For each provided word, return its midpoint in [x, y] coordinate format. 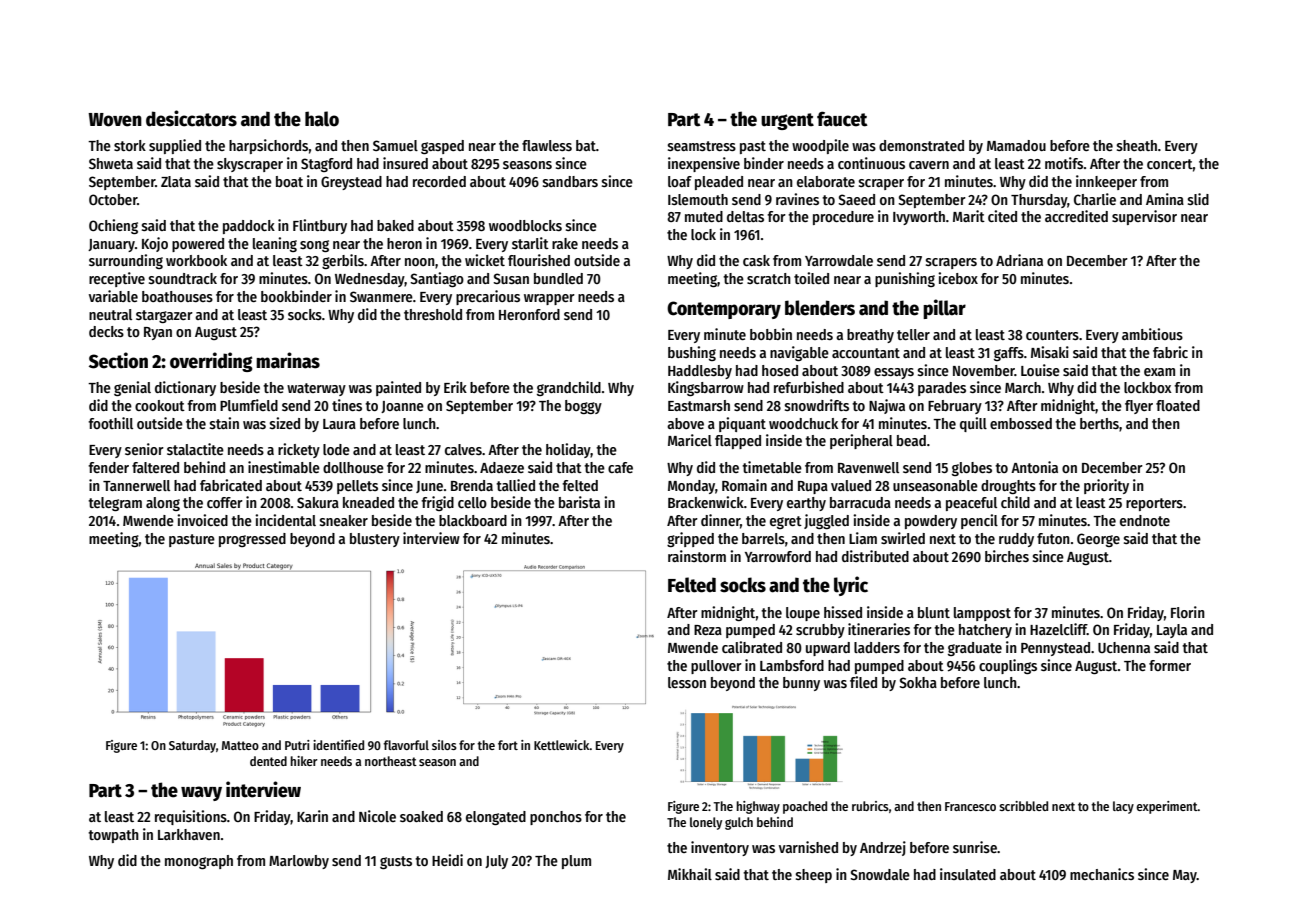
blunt [934, 612]
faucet [842, 119]
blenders [820, 308]
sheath [1137, 145]
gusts [396, 862]
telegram [115, 504]
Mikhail [690, 874]
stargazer [164, 316]
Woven [115, 120]
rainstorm [697, 556]
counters [1052, 335]
